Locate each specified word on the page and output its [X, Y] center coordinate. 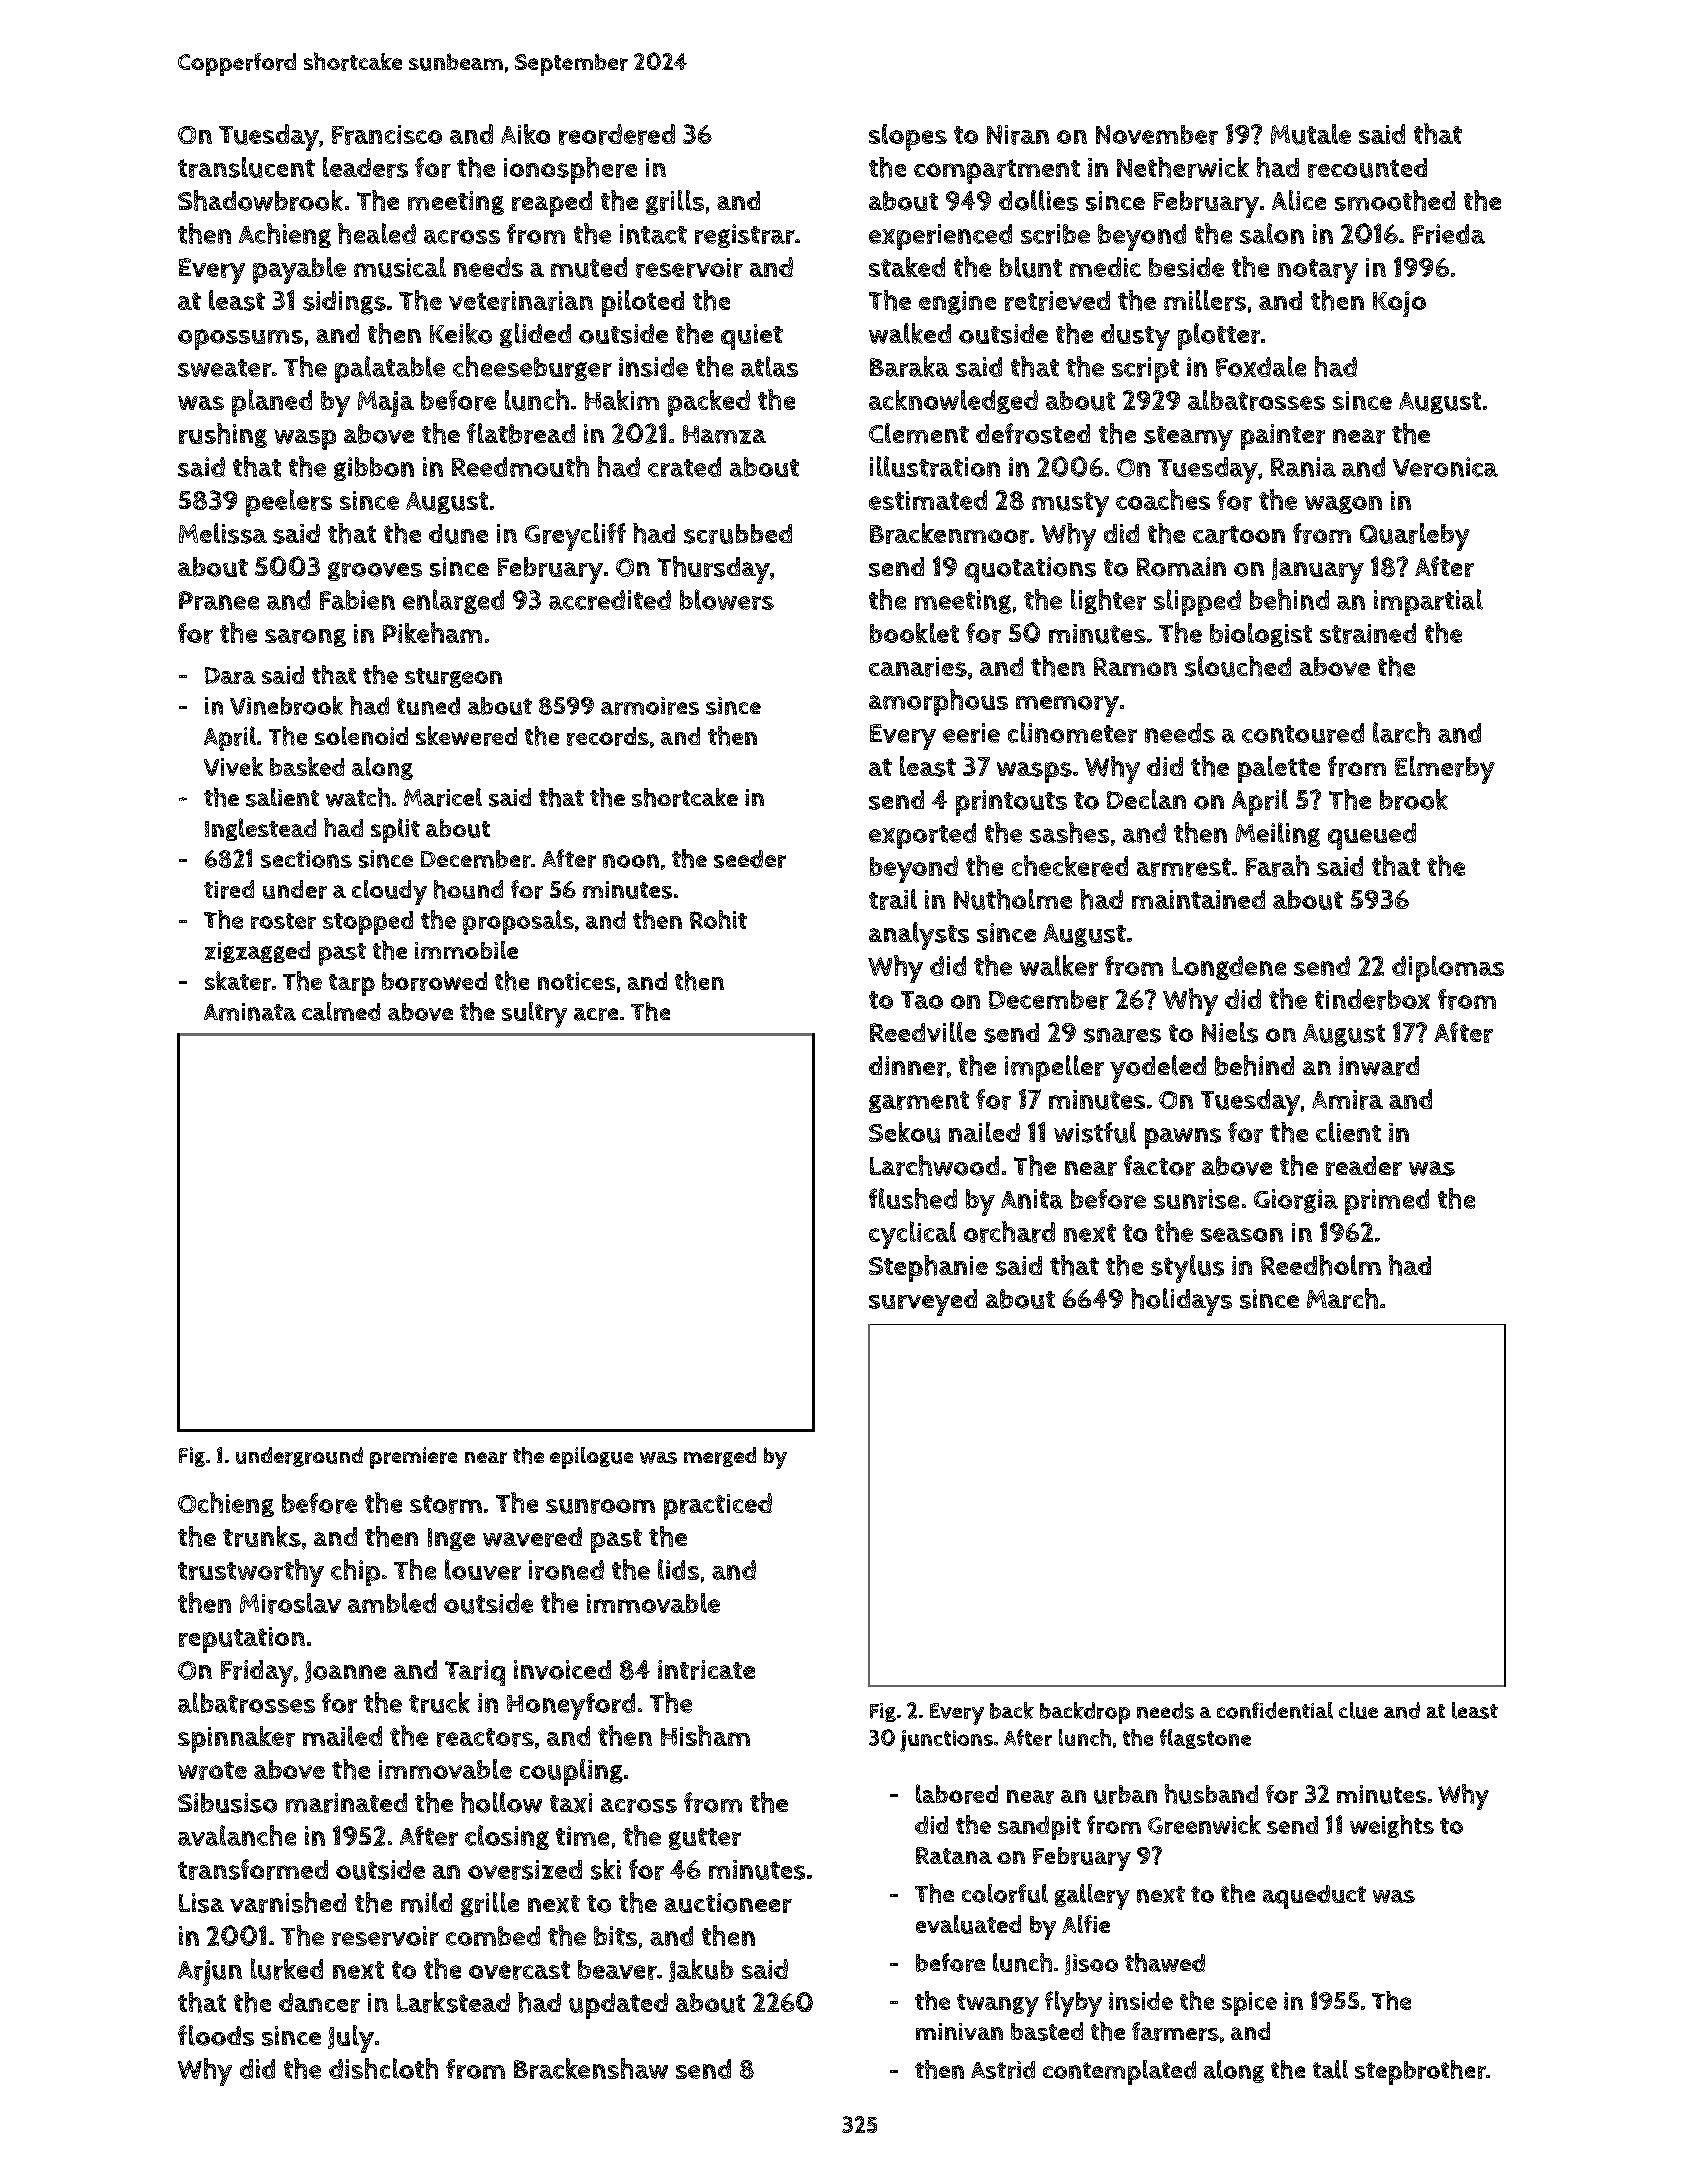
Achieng [285, 235]
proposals [518, 922]
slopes [908, 137]
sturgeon [453, 678]
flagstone [1205, 1739]
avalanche [237, 1835]
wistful [1095, 1132]
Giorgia [1296, 1201]
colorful [1005, 1893]
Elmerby [1445, 770]
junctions [946, 1741]
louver [483, 1569]
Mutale [1311, 134]
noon [631, 861]
